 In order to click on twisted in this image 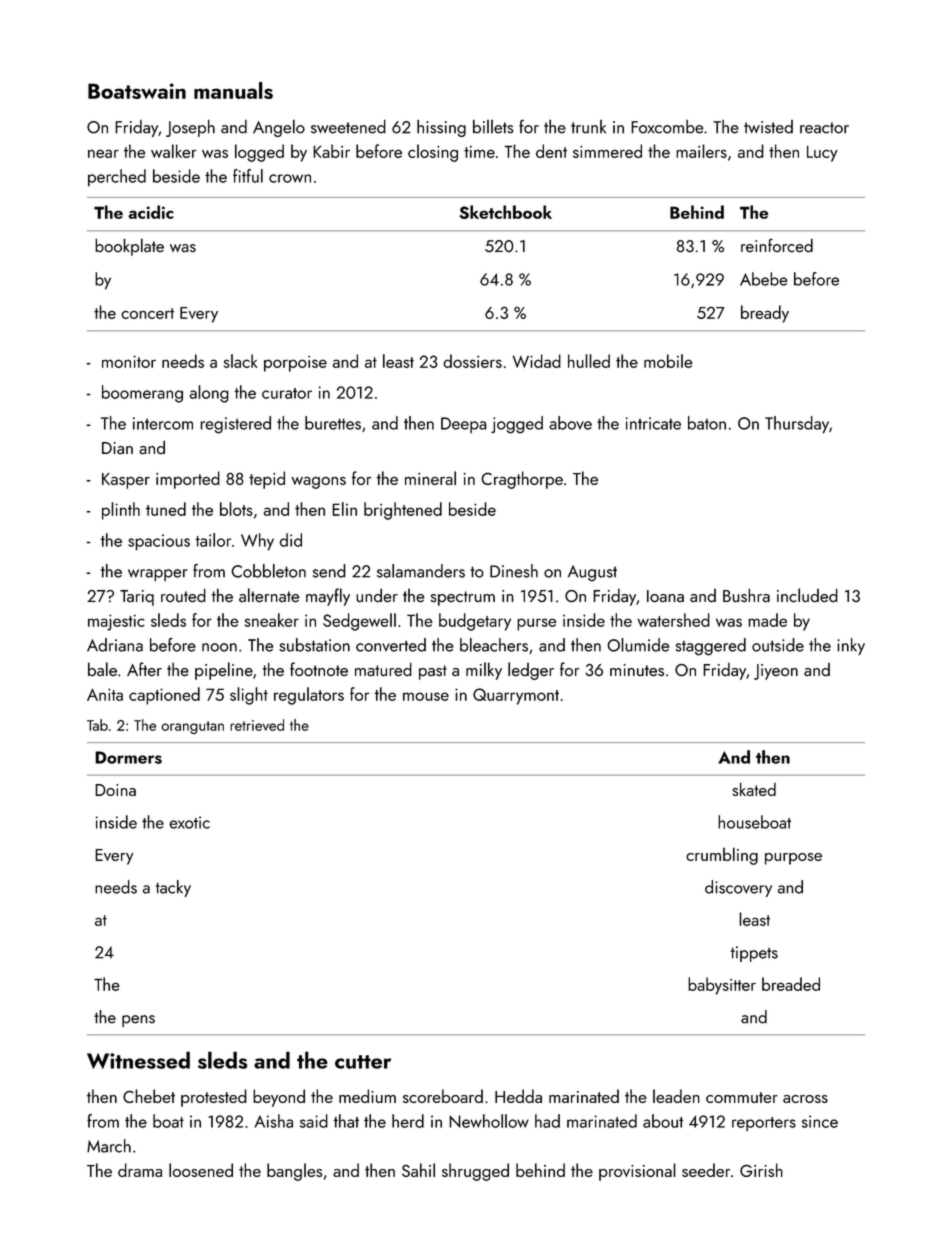, I will do `click(768, 127)`.
